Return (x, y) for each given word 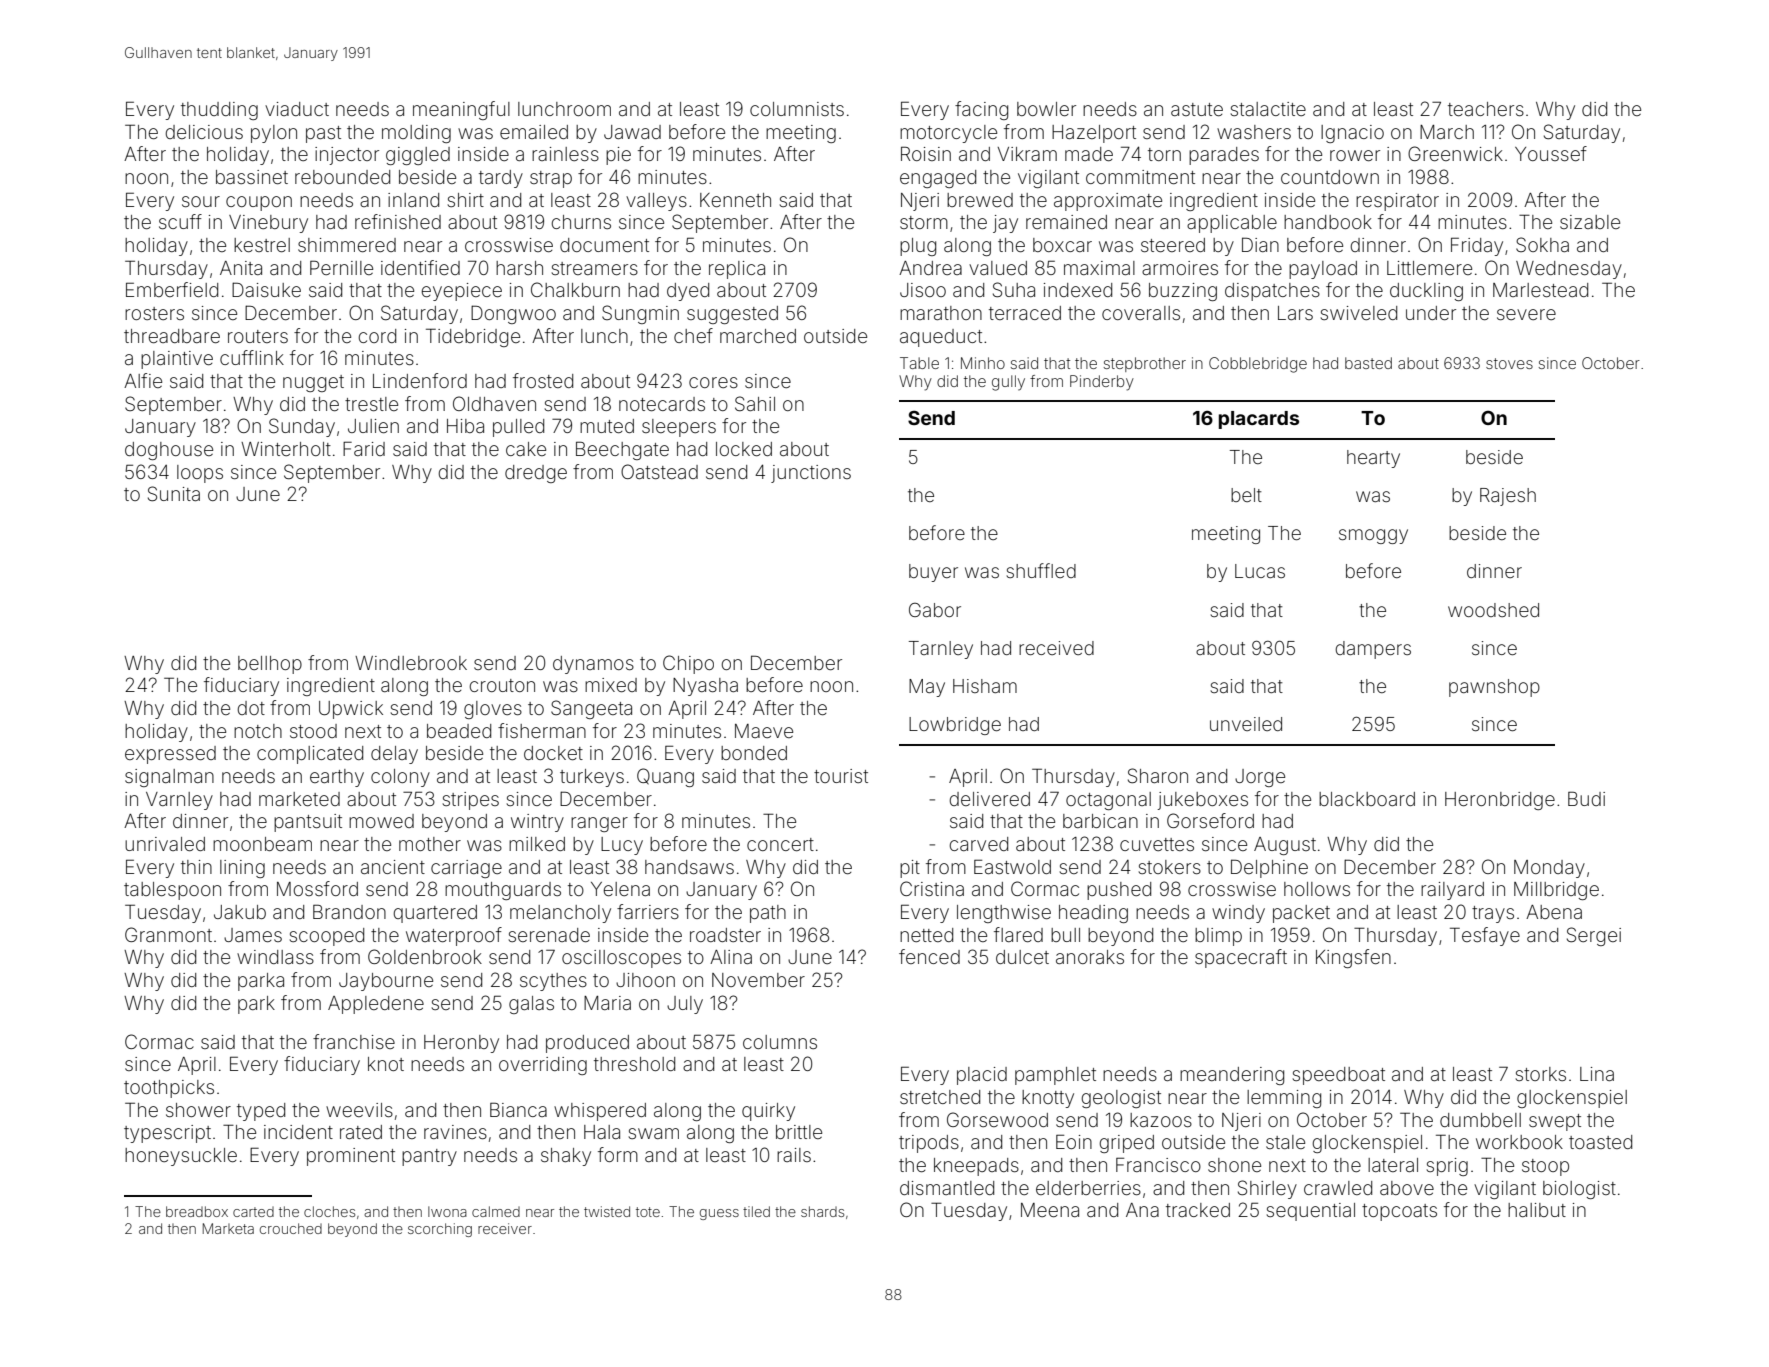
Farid (364, 448)
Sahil (755, 403)
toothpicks (169, 1089)
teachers (1486, 109)
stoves (1509, 363)
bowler (1046, 109)
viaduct (297, 109)
